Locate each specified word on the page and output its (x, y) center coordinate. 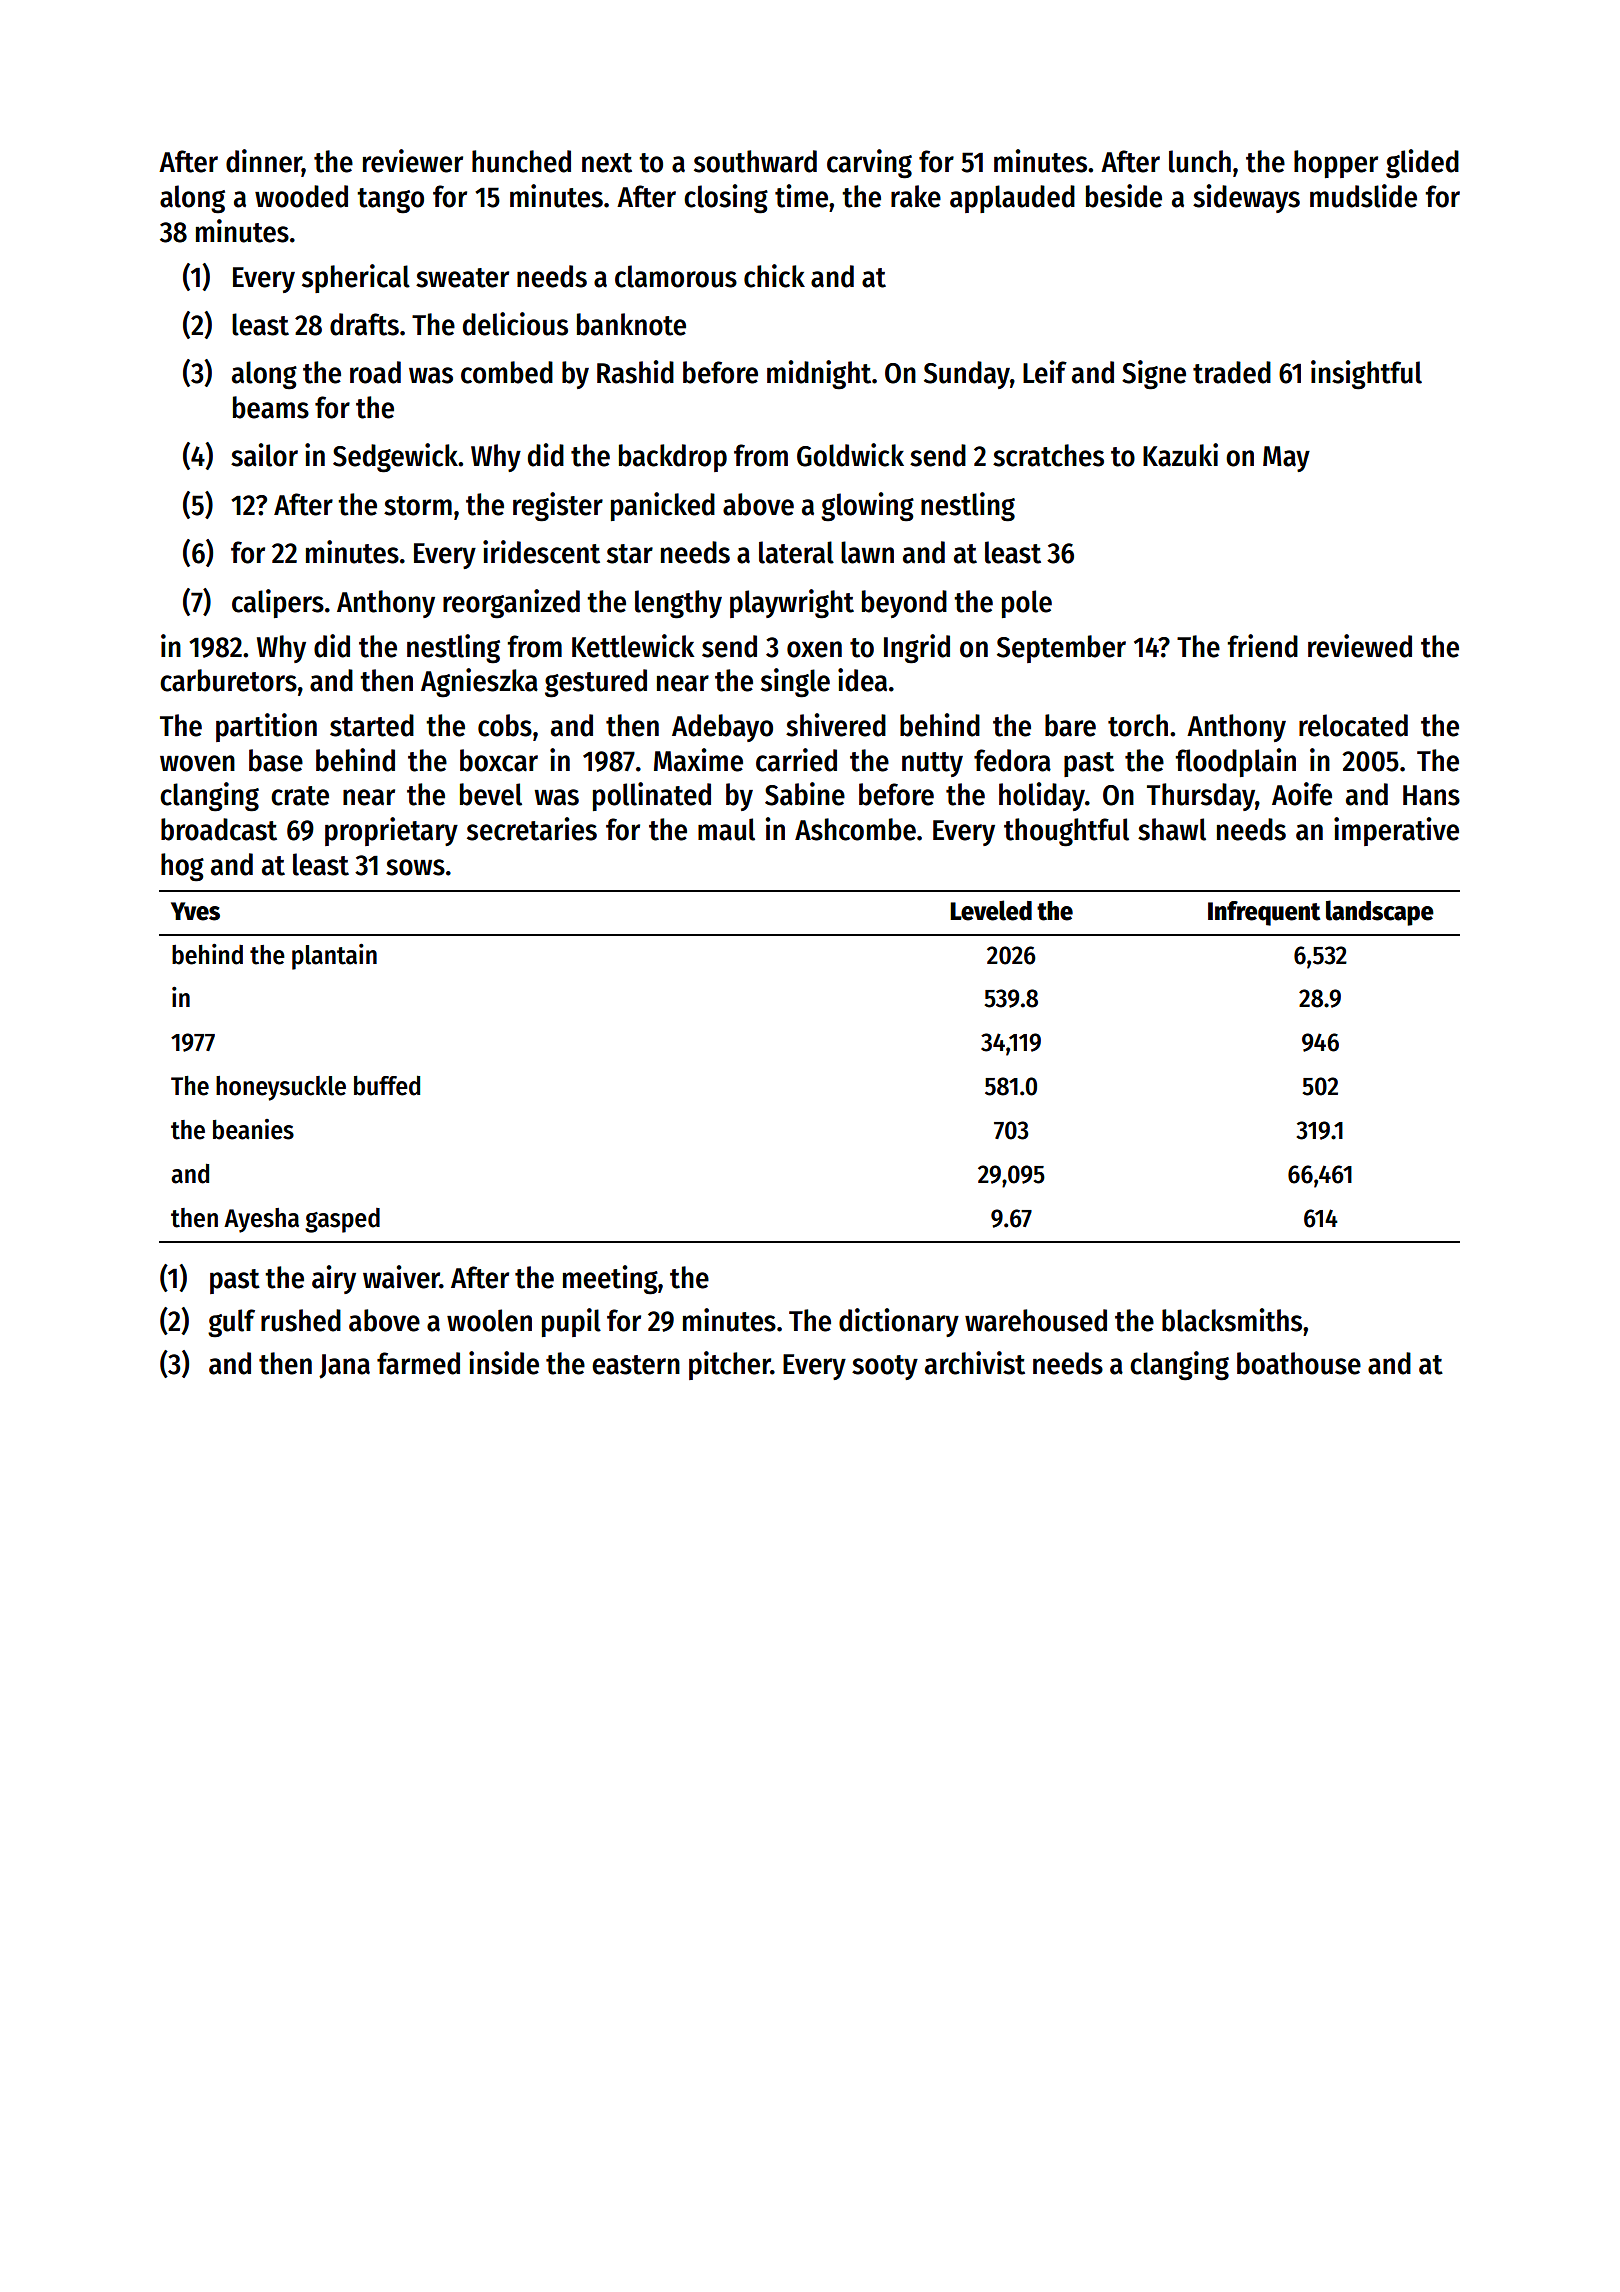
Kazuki (1180, 455)
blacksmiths (1232, 1320)
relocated (1353, 725)
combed (507, 372)
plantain (334, 957)
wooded (301, 196)
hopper (1336, 164)
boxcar (499, 760)
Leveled (991, 910)
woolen (489, 1320)
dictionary (899, 1322)
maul (726, 829)
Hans (1431, 795)
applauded (1012, 199)
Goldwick (850, 455)
